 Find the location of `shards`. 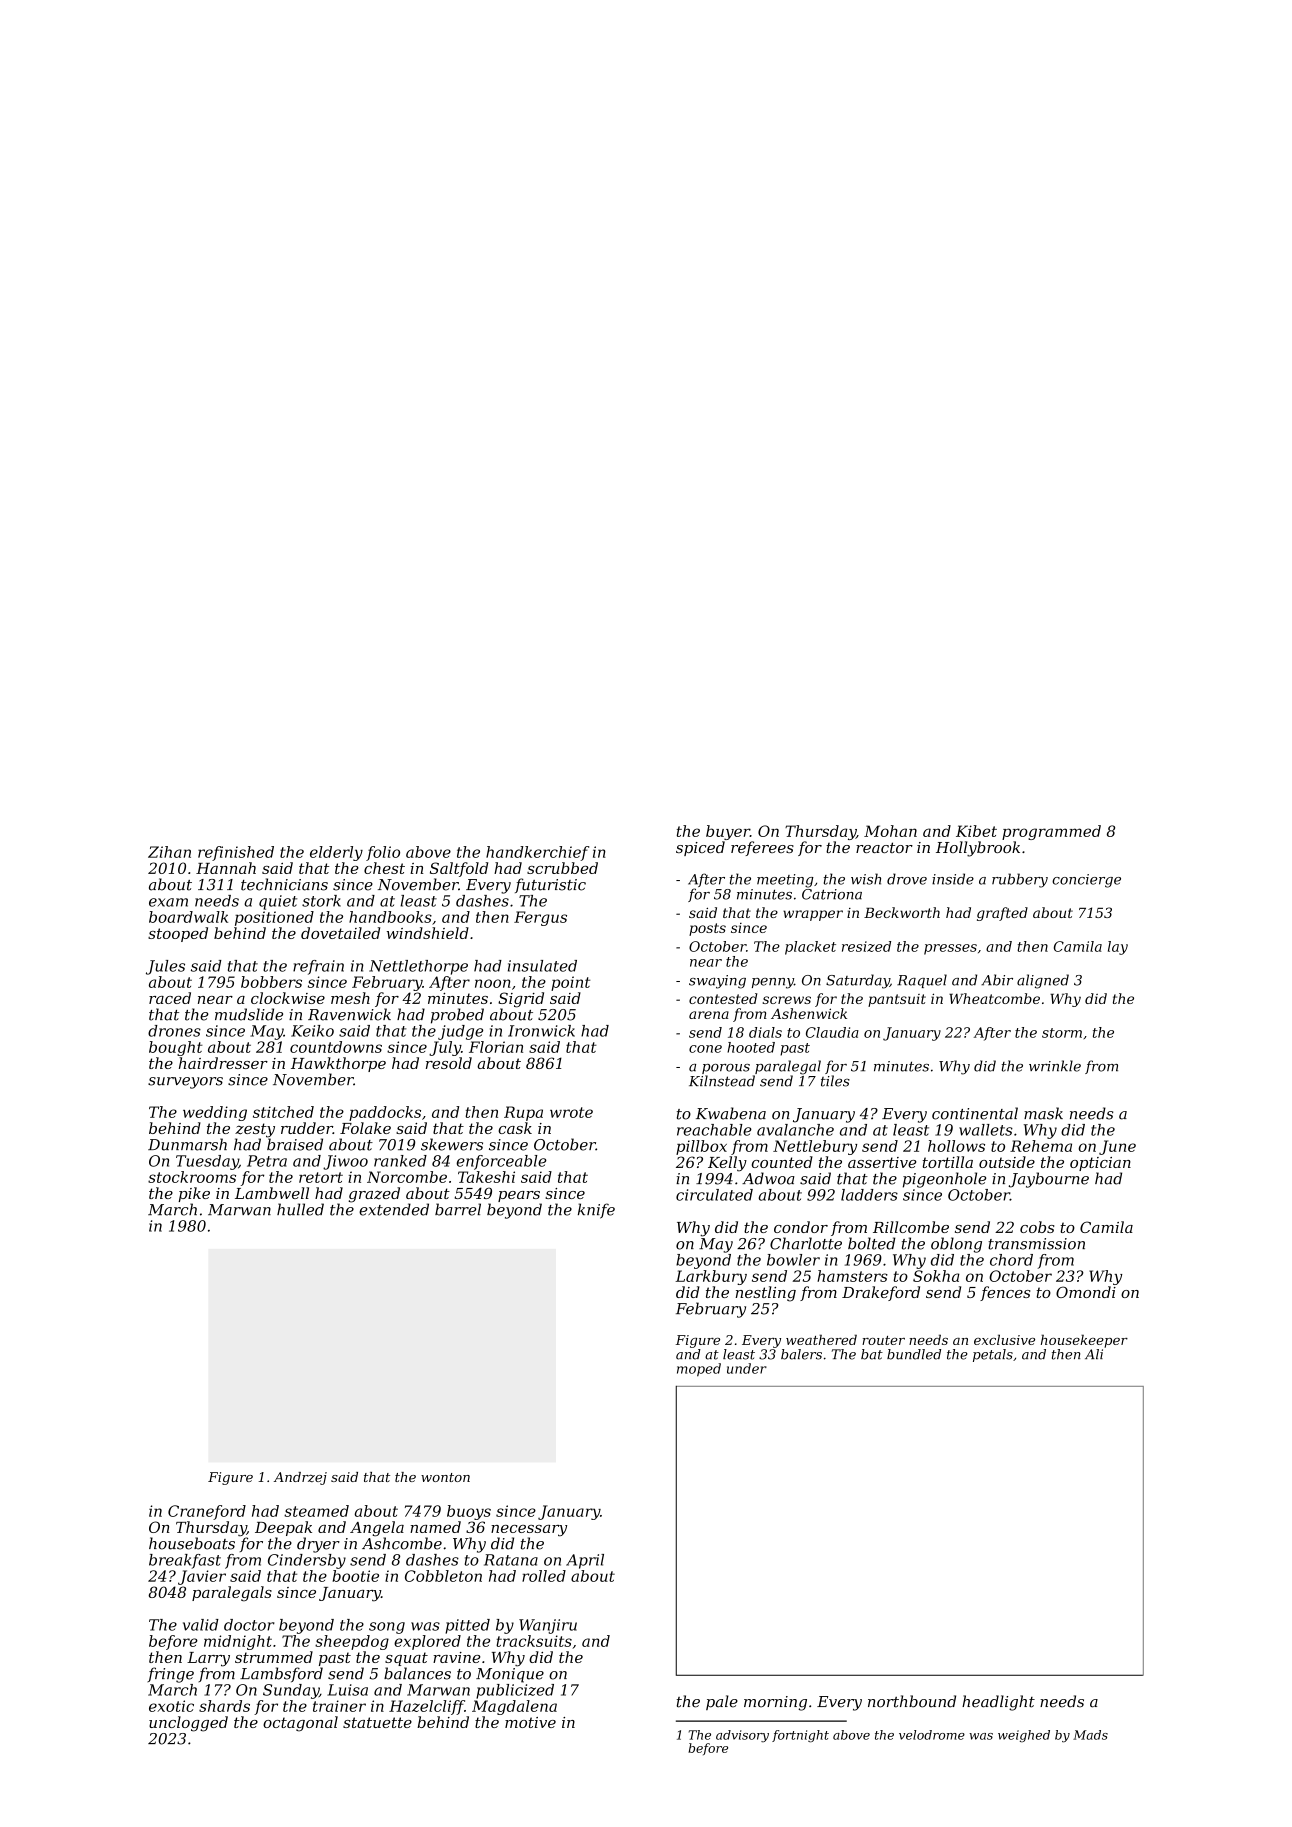

shards is located at coordinates (224, 1706).
